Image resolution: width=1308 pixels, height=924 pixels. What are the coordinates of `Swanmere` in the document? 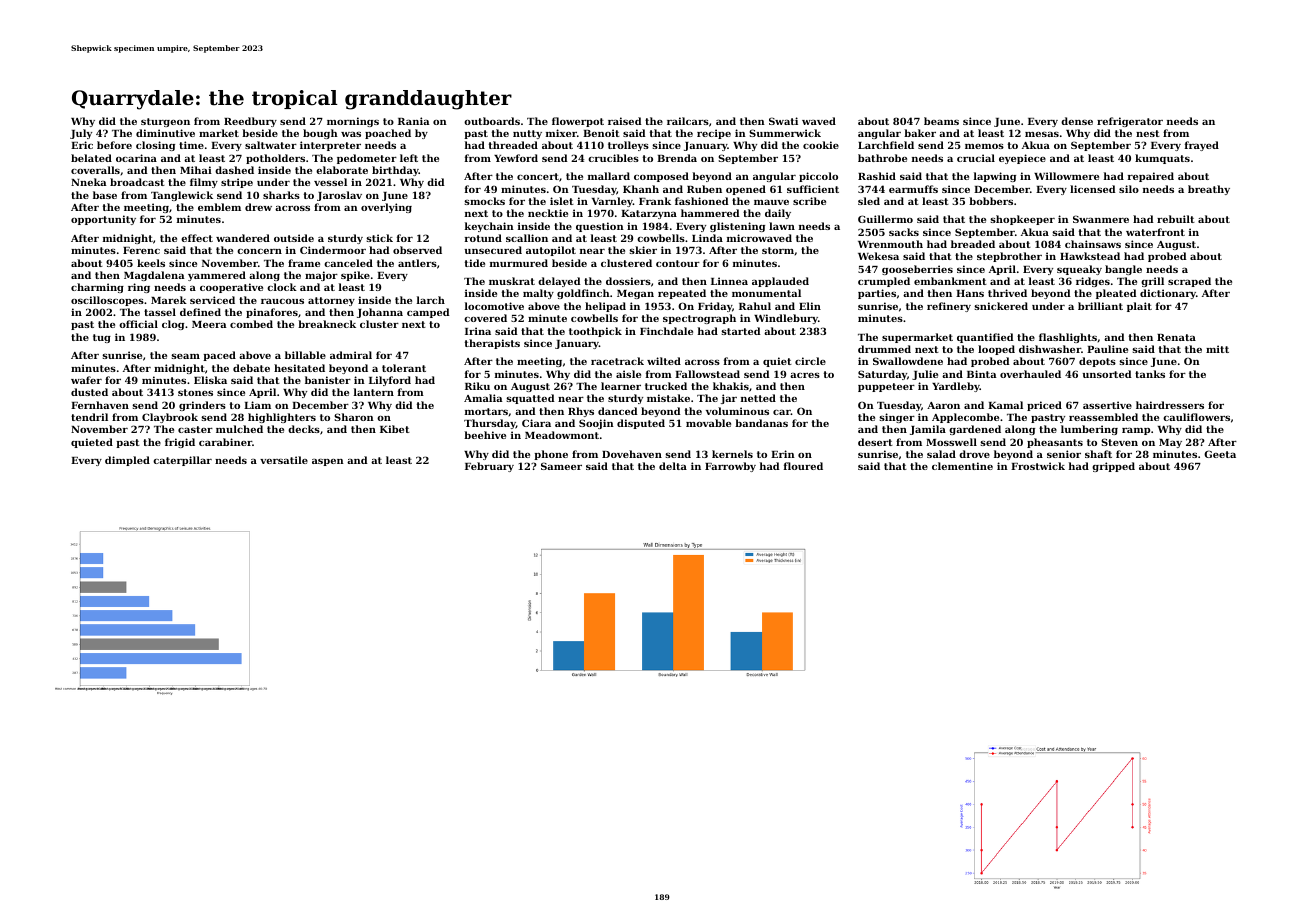 It's located at (1101, 219).
